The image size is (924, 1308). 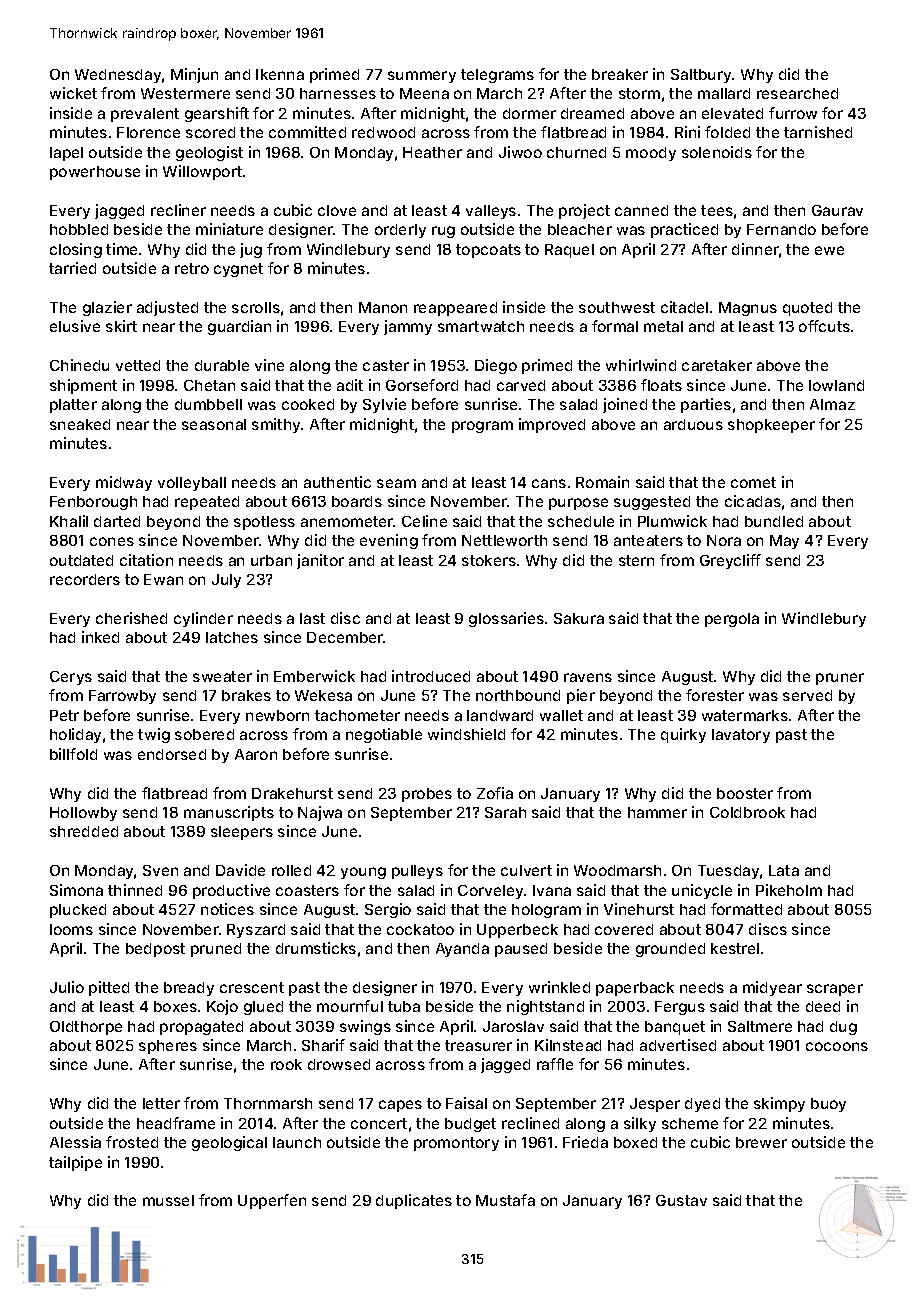 What do you see at coordinates (209, 153) in the screenshot?
I see `geologist` at bounding box center [209, 153].
